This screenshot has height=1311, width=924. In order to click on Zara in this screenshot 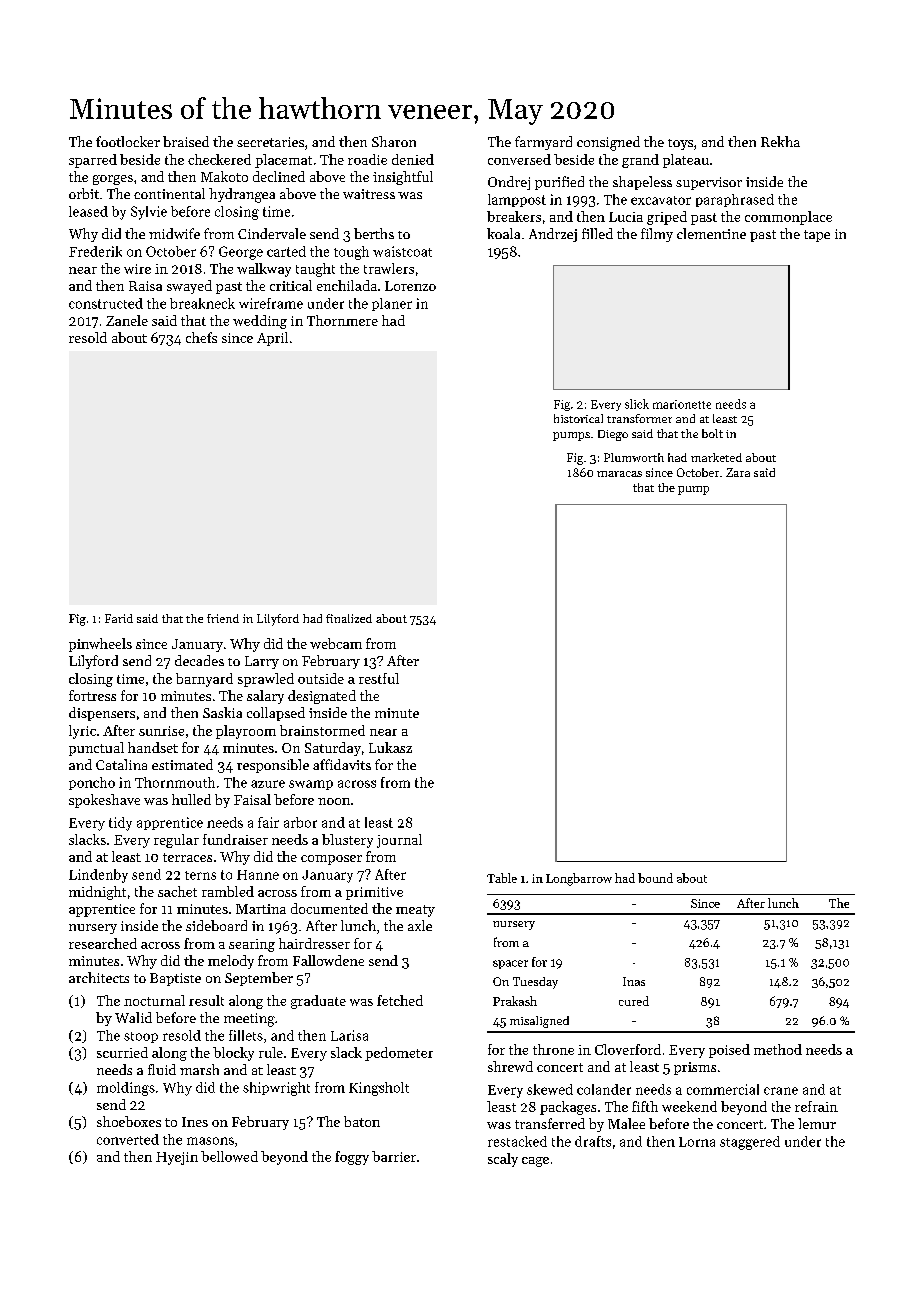, I will do `click(738, 472)`.
